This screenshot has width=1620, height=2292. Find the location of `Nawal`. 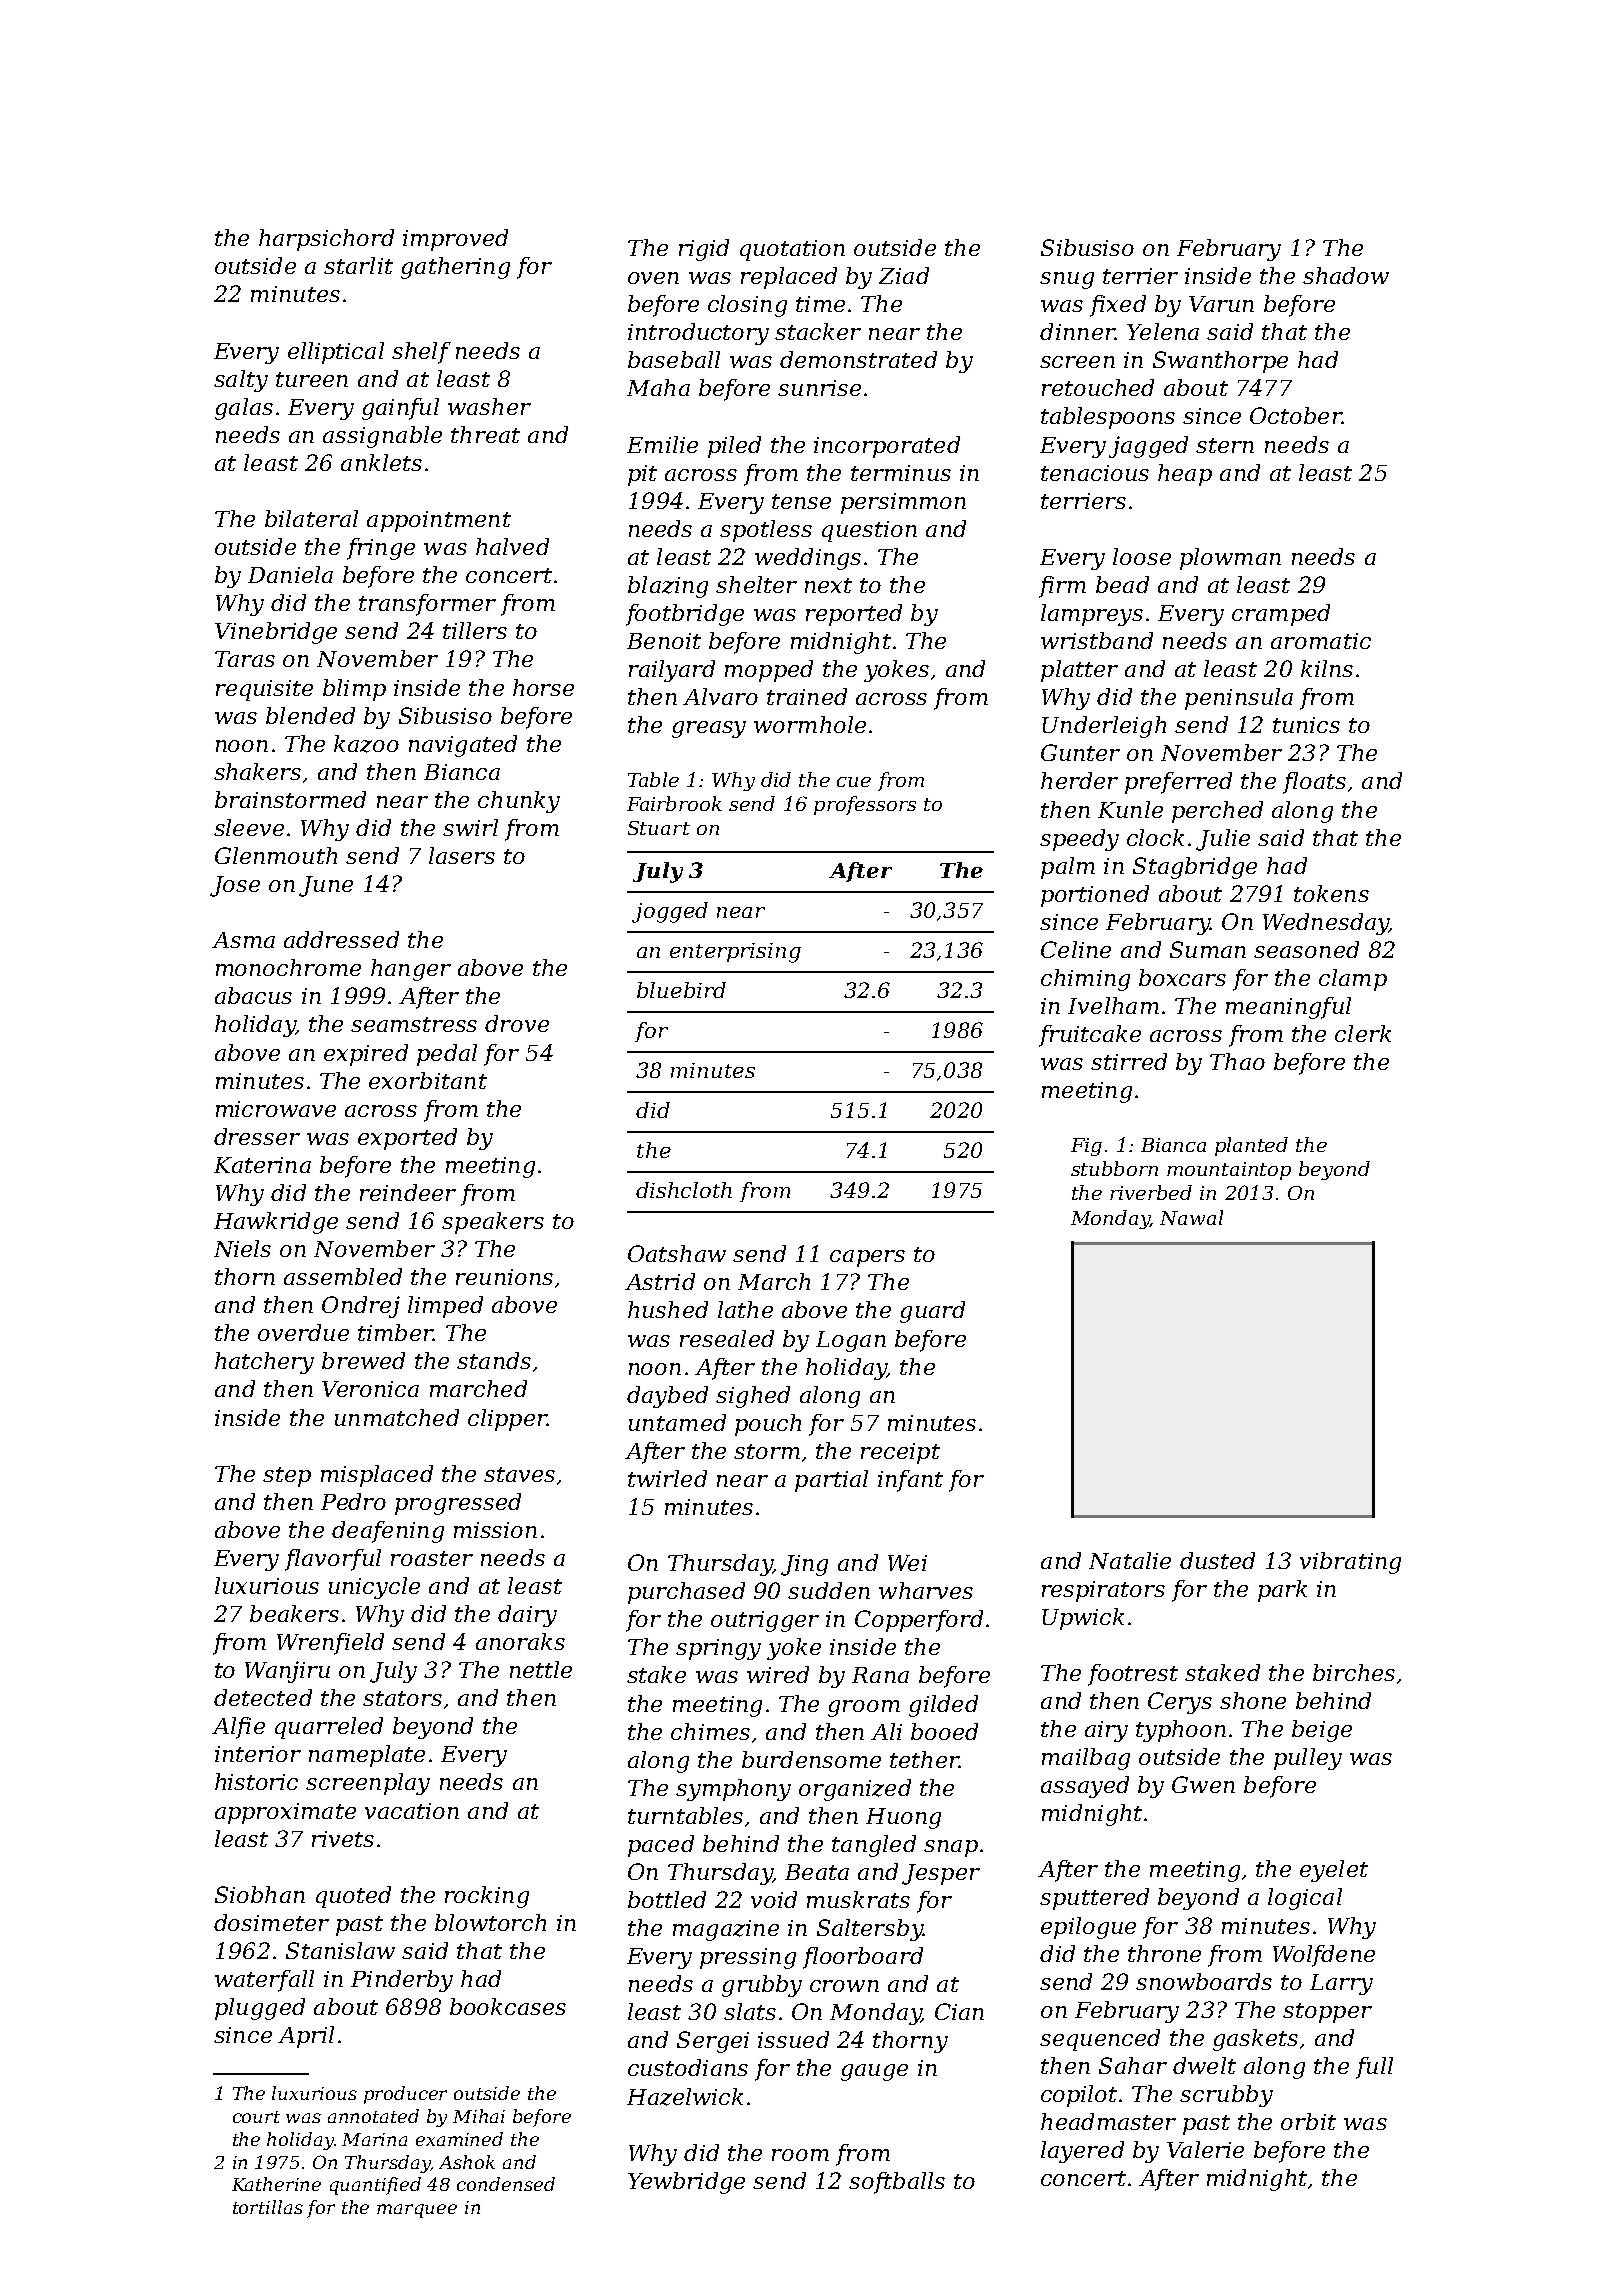

Nawal is located at coordinates (1191, 1217).
